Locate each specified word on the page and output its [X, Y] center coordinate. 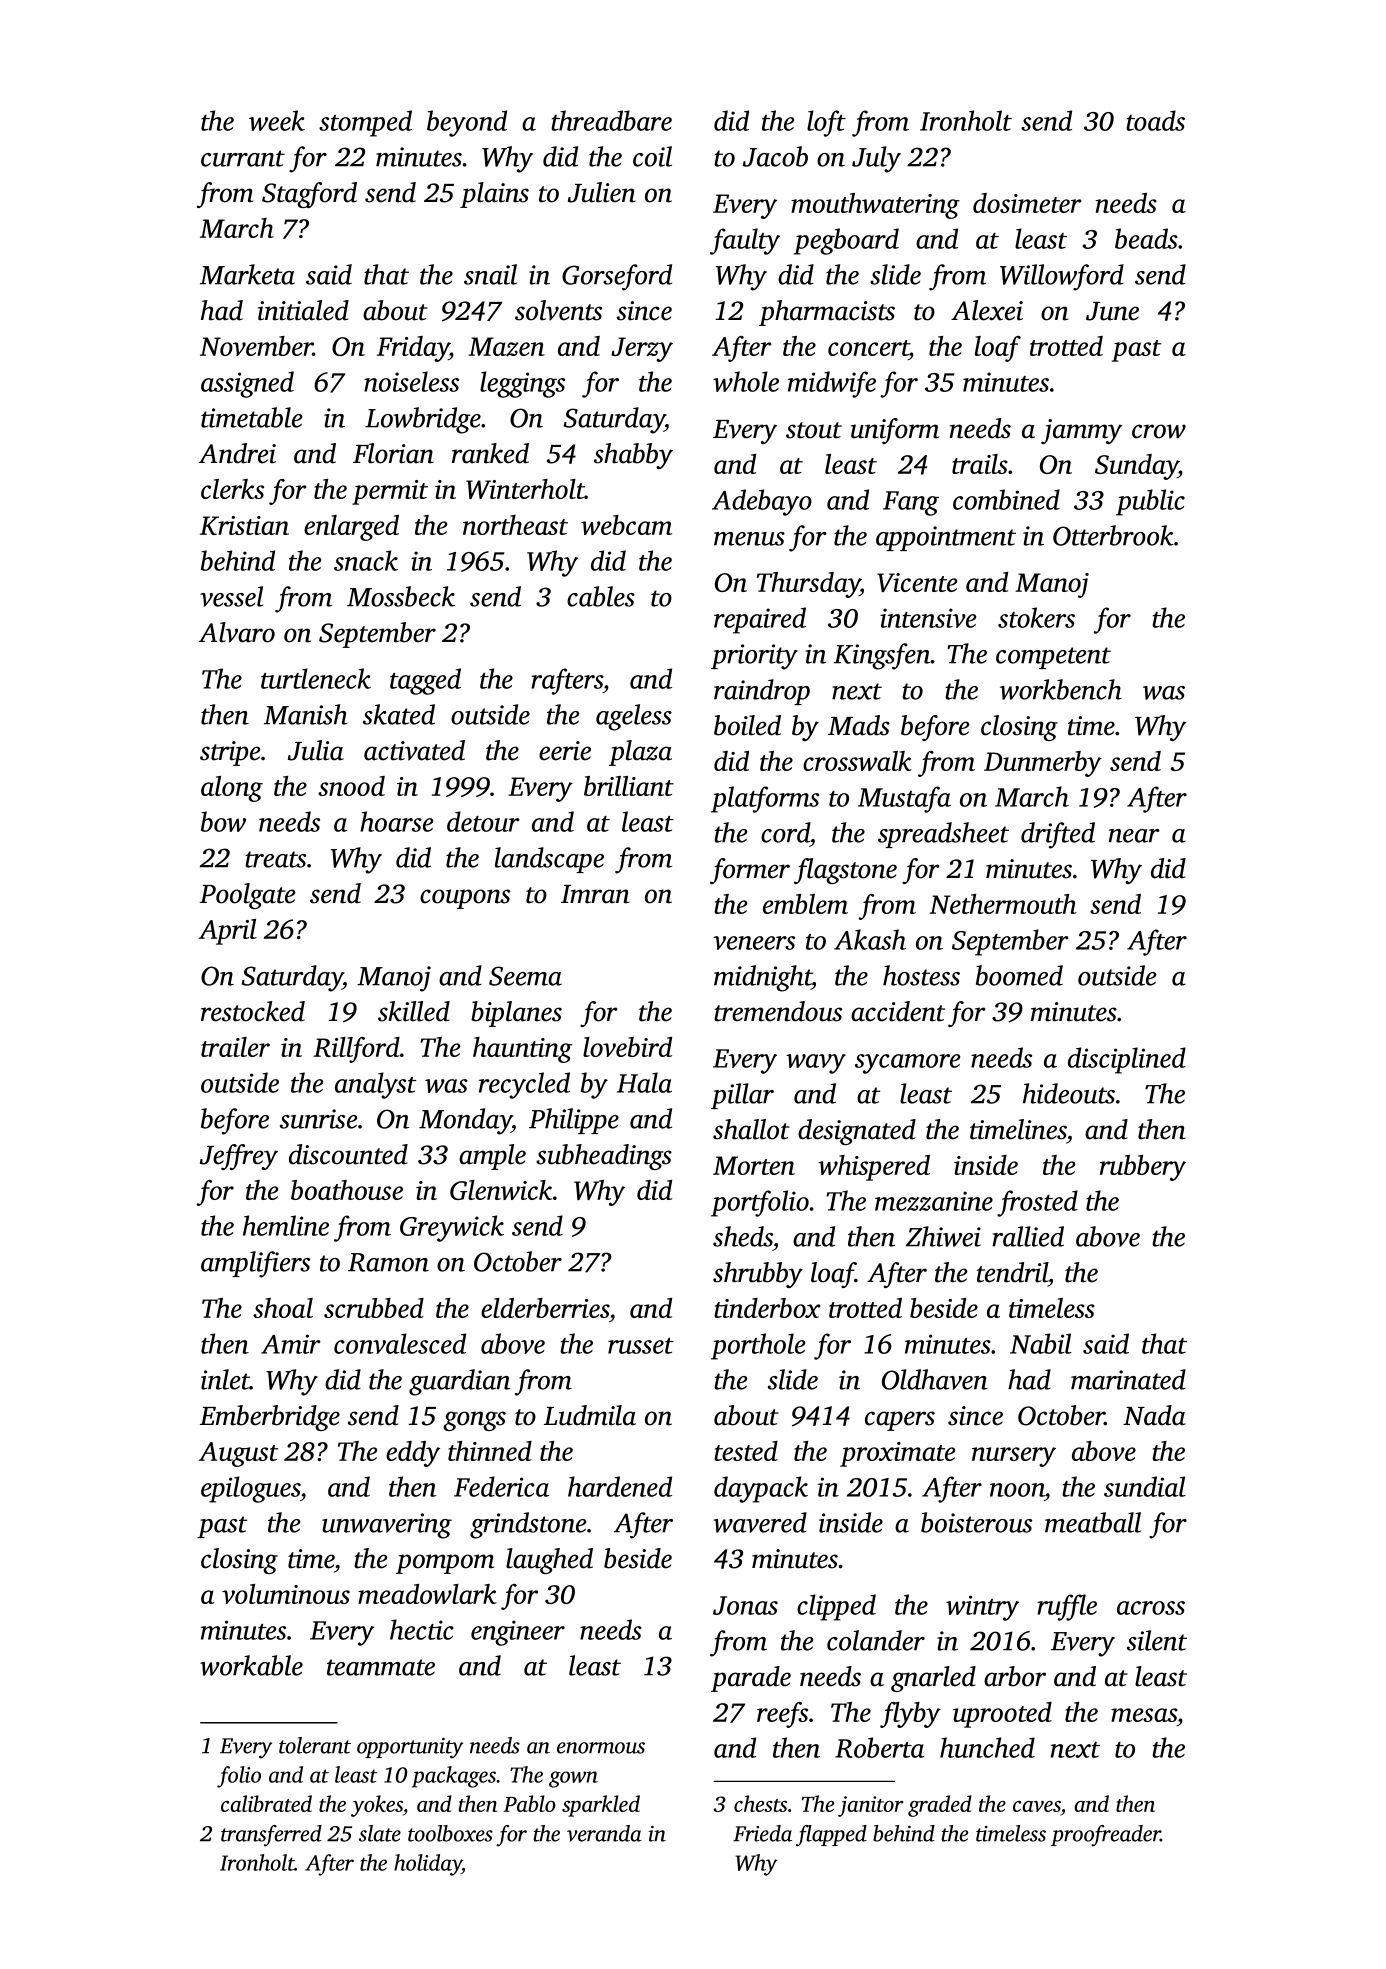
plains [494, 195]
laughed [549, 1561]
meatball [1093, 1522]
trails [980, 464]
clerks [232, 489]
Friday [413, 349]
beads [1146, 238]
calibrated [266, 1803]
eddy [413, 1454]
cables [601, 596]
